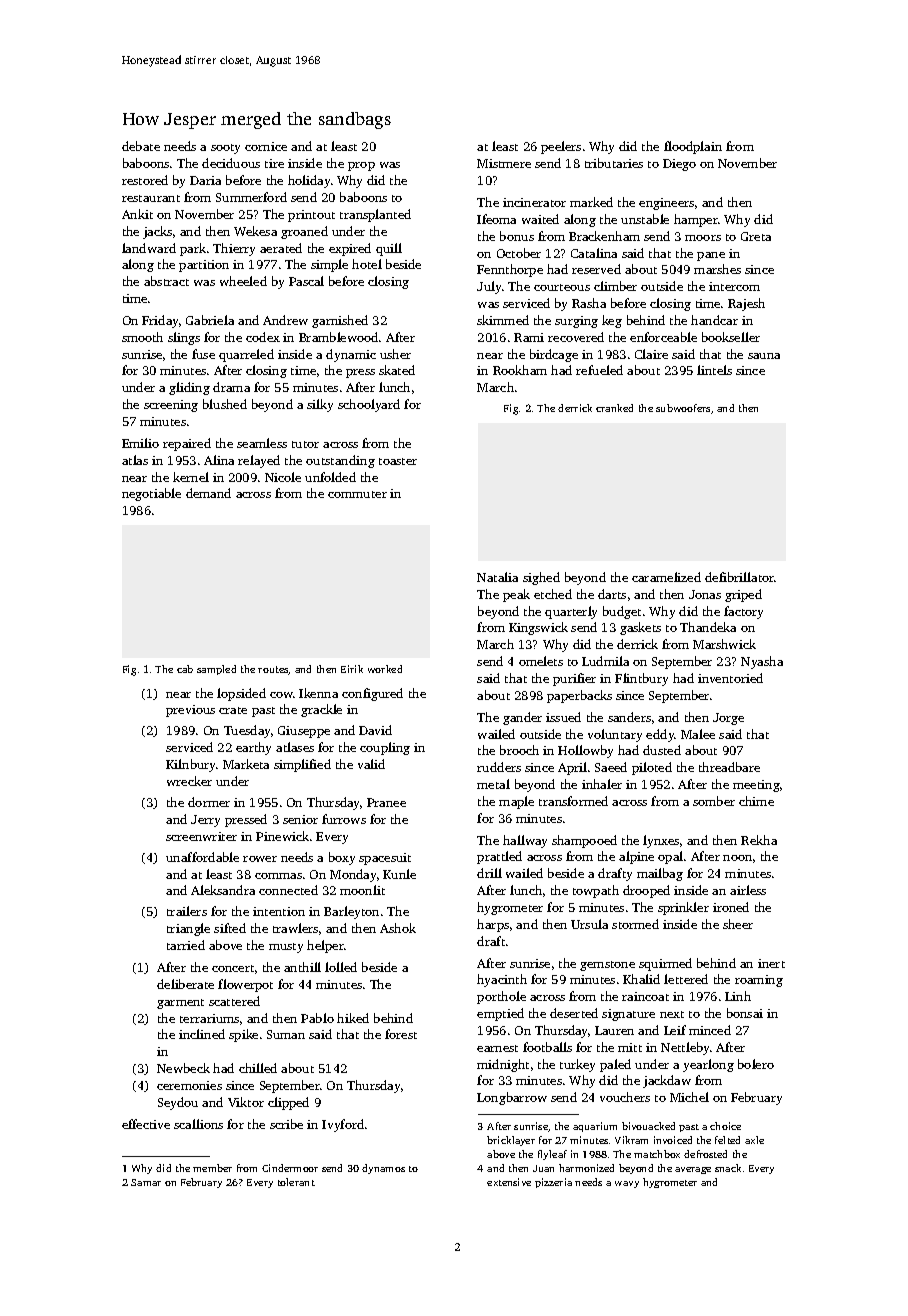 The width and height of the screenshot is (908, 1316). What do you see at coordinates (693, 147) in the screenshot?
I see `floodplain` at bounding box center [693, 147].
